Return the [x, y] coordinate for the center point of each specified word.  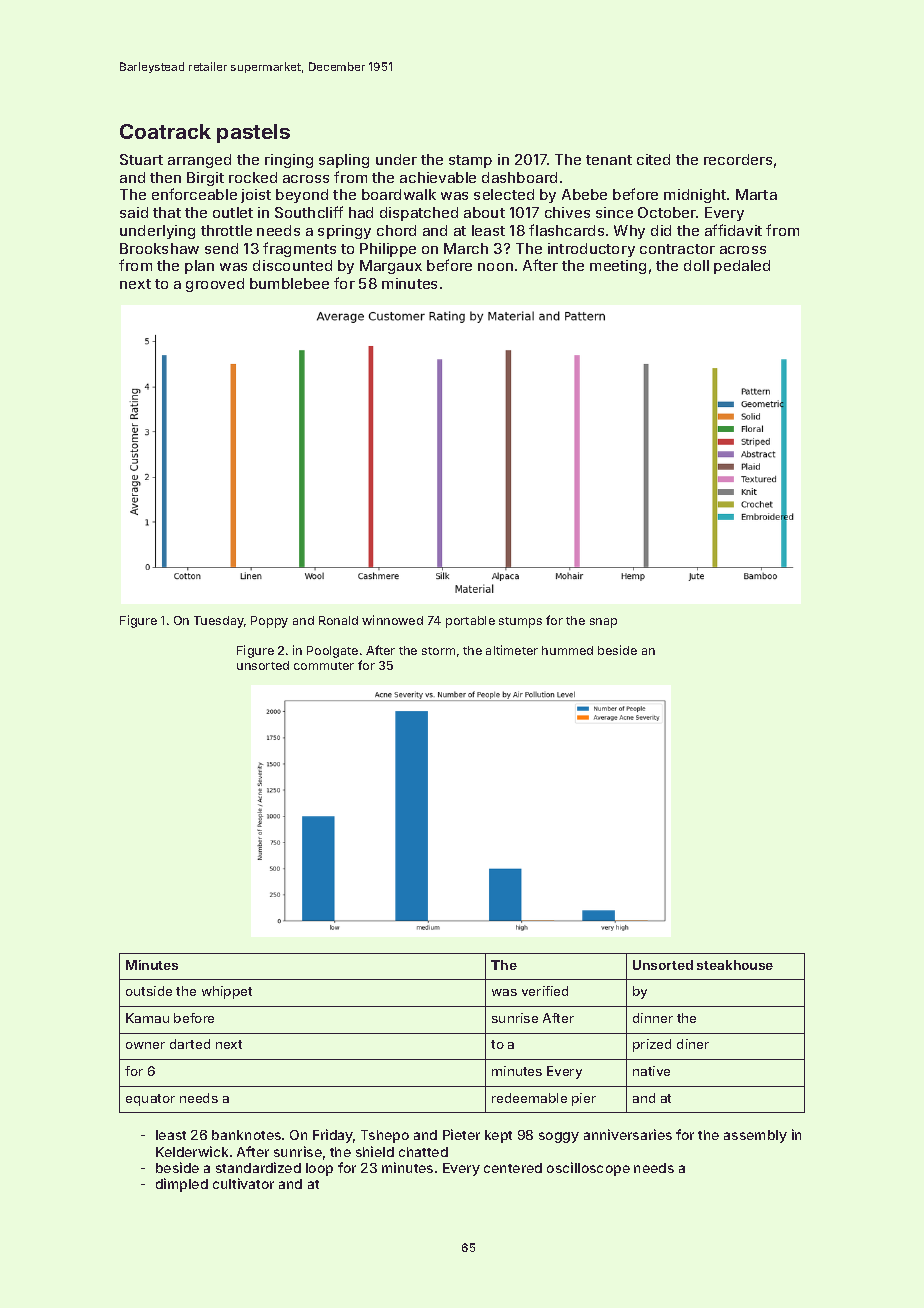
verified [545, 991]
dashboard [519, 177]
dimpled [182, 1185]
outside [149, 991]
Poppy [269, 622]
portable [470, 622]
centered [513, 1168]
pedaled [742, 267]
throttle [226, 230]
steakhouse [735, 965]
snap [603, 623]
